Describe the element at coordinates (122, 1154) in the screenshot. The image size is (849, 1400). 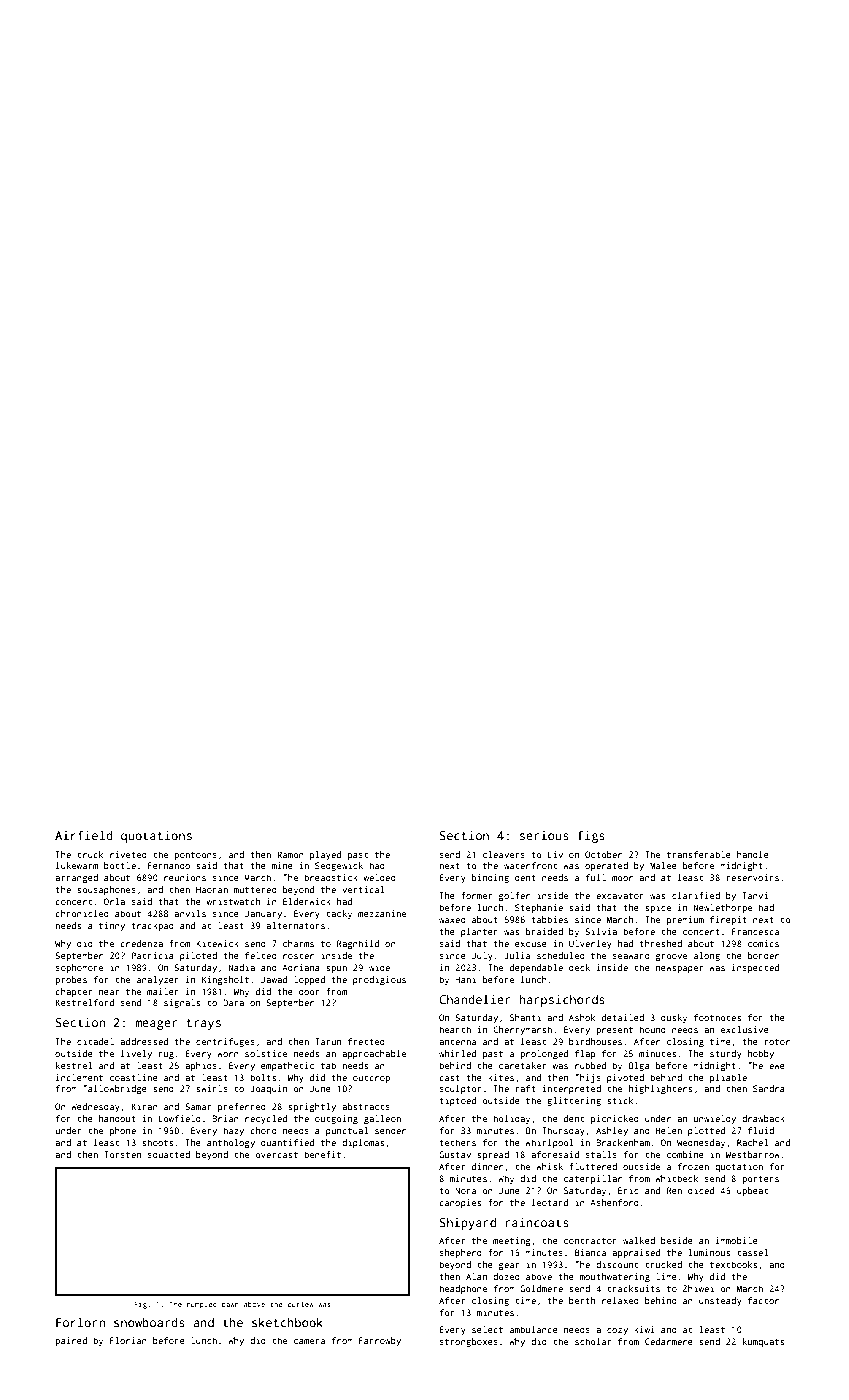
I see `Torsten` at that location.
